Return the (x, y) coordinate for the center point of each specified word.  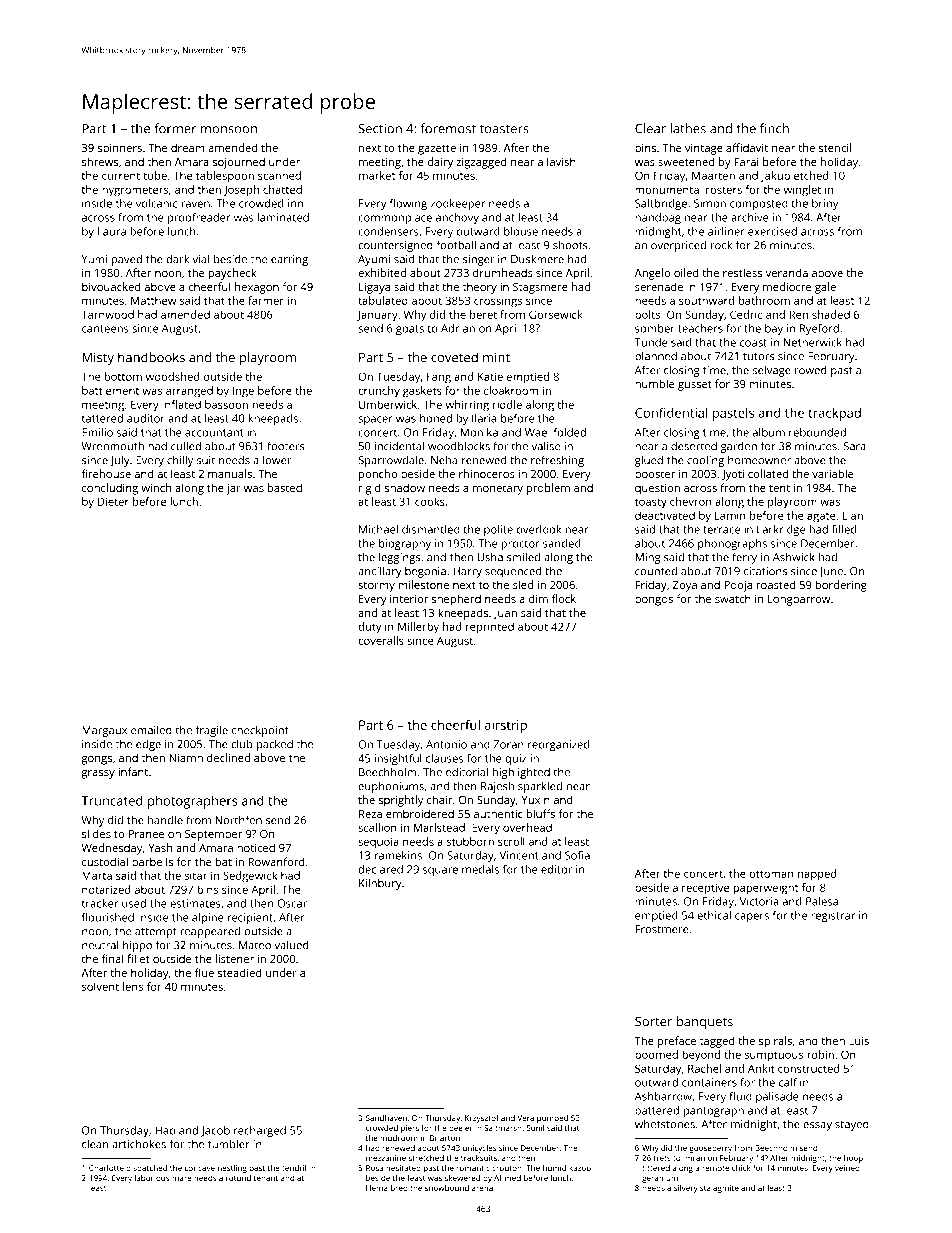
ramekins (398, 855)
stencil (835, 147)
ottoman (771, 874)
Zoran (509, 744)
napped (817, 875)
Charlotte (106, 1168)
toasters (504, 129)
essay (817, 1126)
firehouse (106, 473)
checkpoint (260, 731)
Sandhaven (386, 1118)
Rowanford (276, 861)
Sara (854, 446)
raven (195, 204)
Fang (439, 378)
